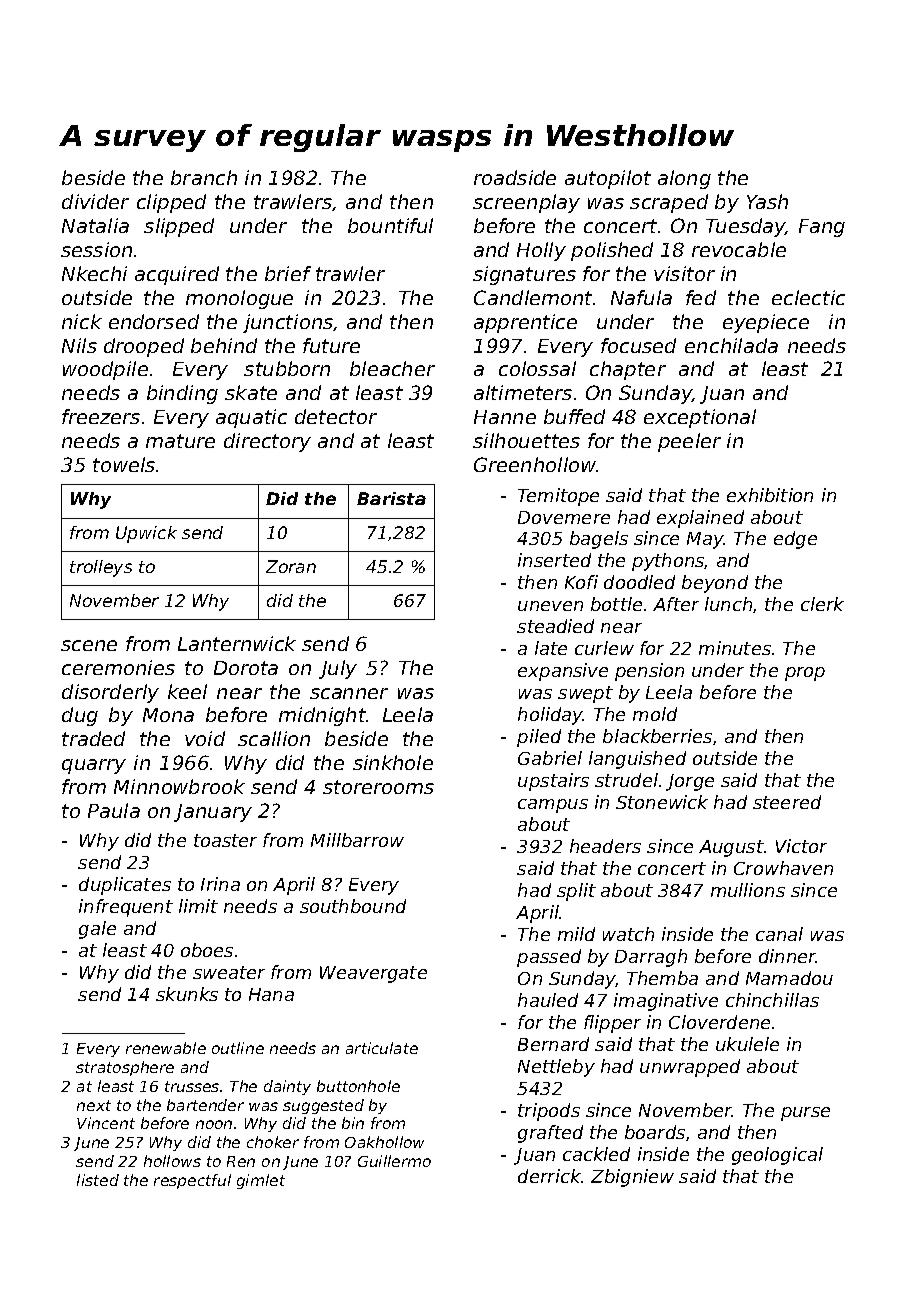  Describe the element at coordinates (700, 519) in the screenshot. I see `explained` at that location.
